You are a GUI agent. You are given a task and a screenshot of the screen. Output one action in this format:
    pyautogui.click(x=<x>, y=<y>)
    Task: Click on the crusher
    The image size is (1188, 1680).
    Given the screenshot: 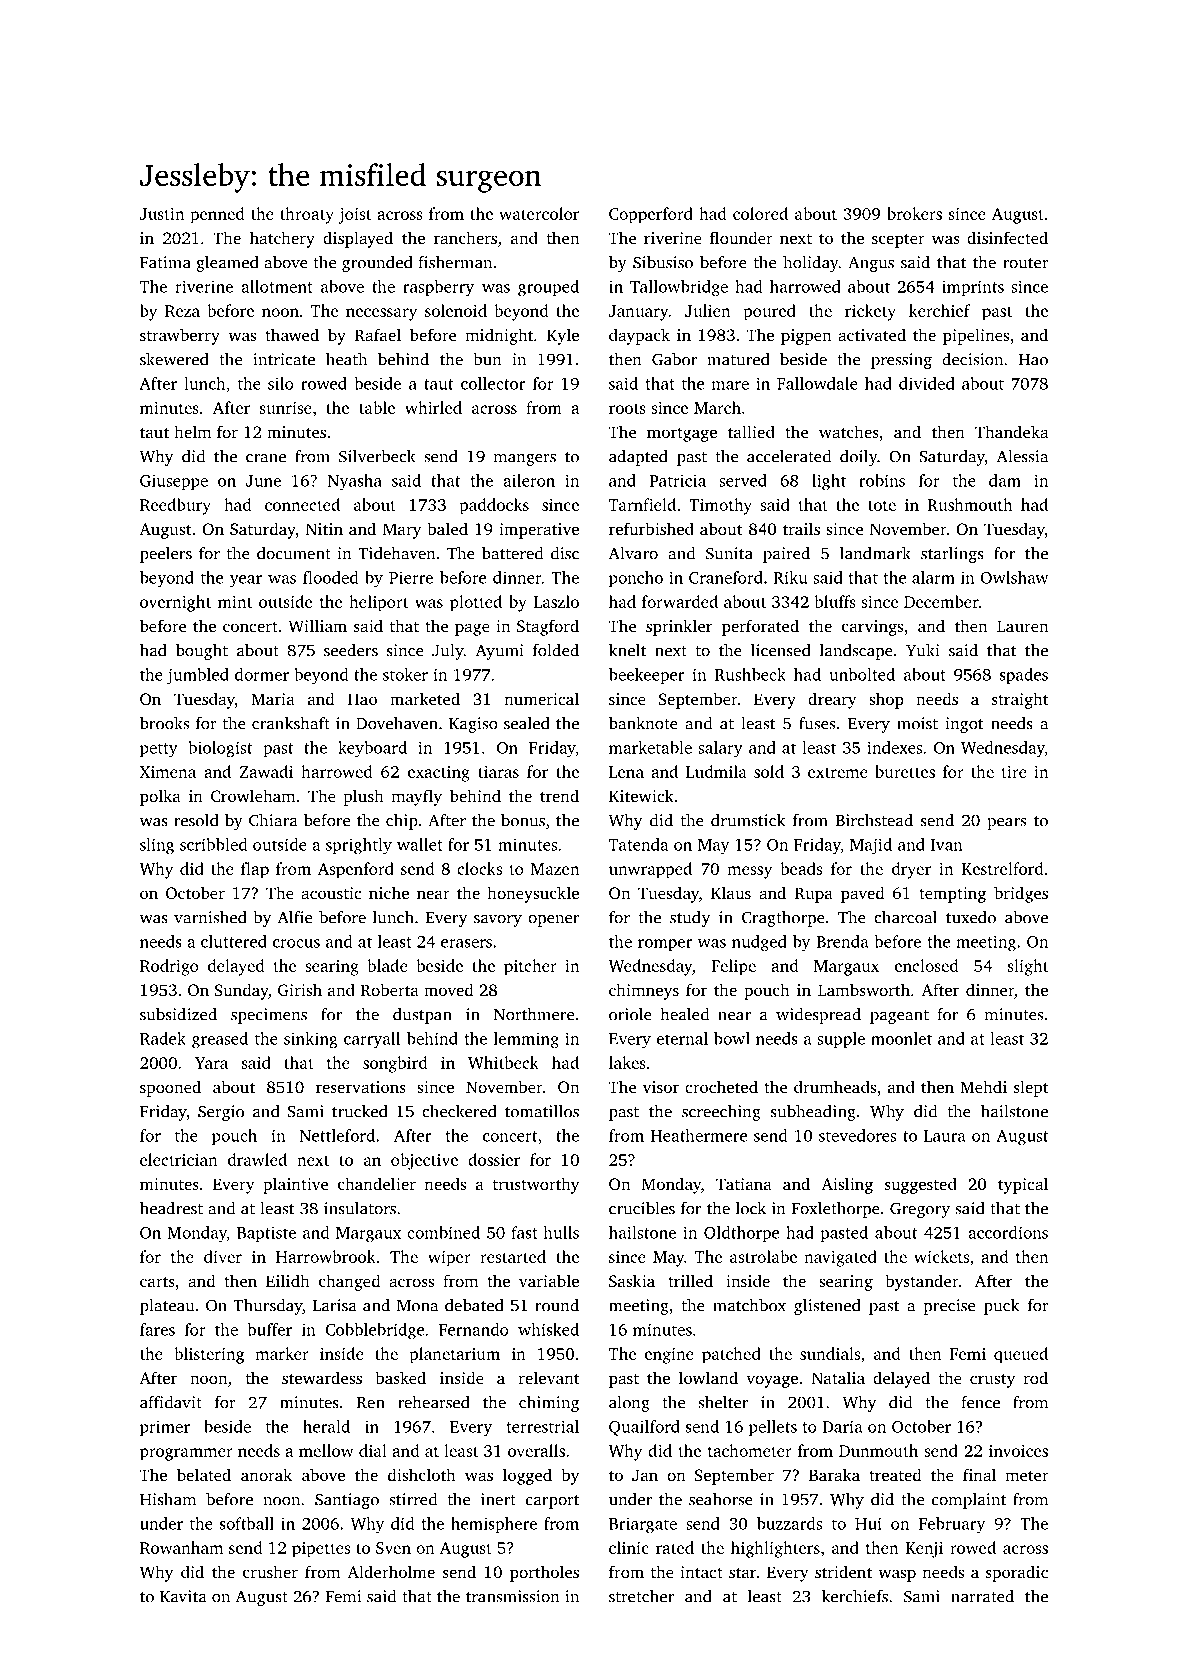 What is the action you would take?
    pyautogui.click(x=270, y=1571)
